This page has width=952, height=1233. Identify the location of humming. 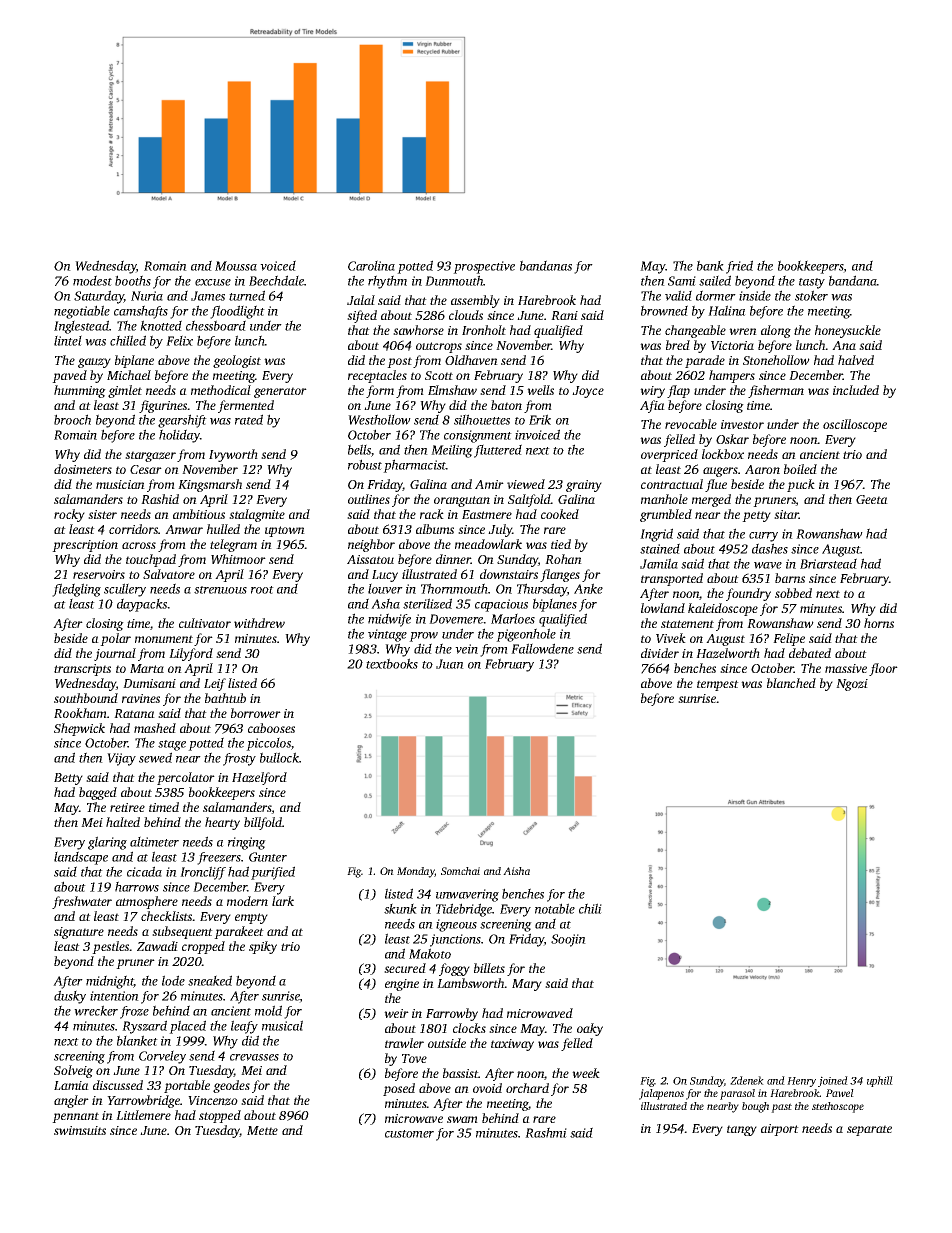
(80, 391).
